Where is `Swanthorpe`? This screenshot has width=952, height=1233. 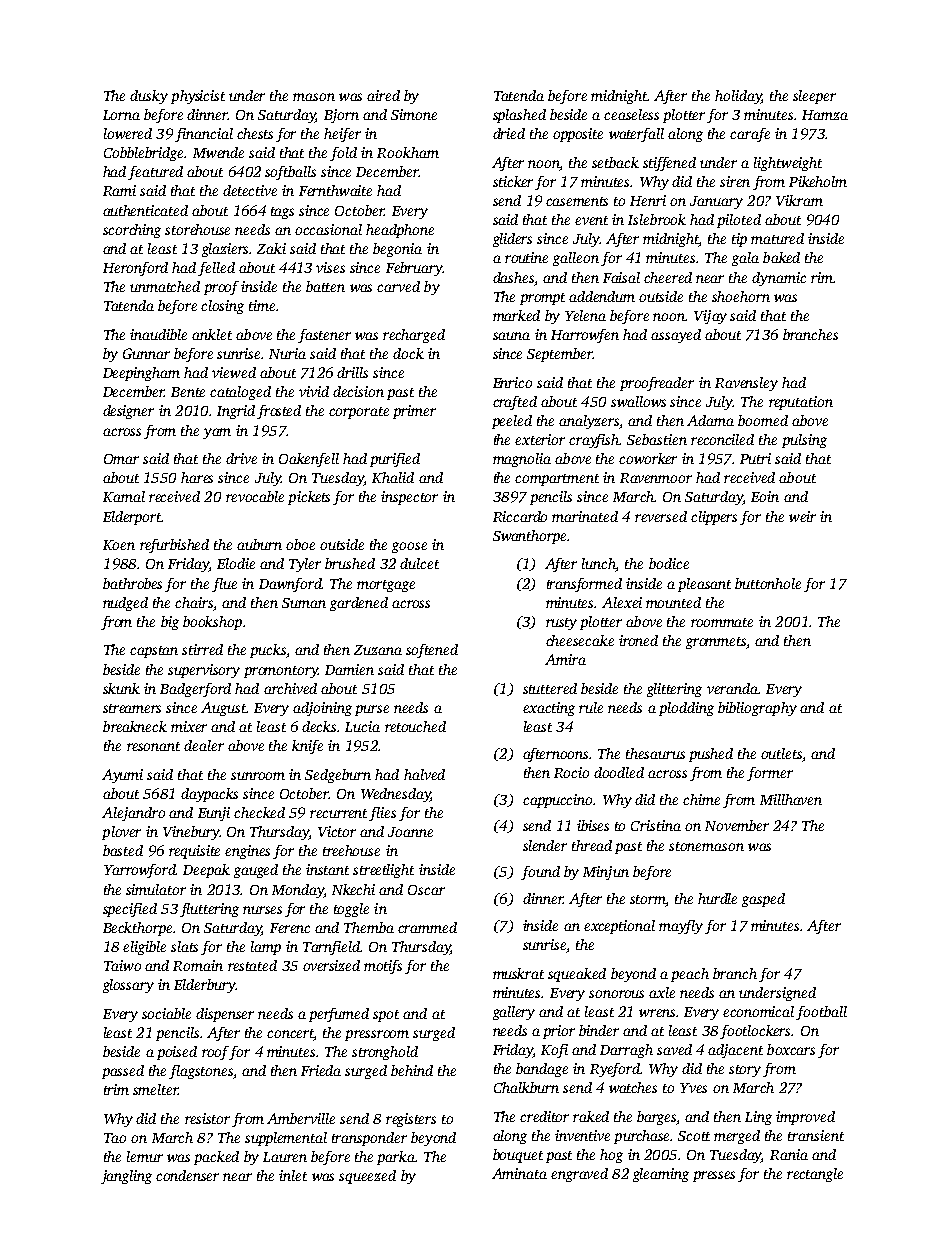 Swanthorpe is located at coordinates (529, 537).
